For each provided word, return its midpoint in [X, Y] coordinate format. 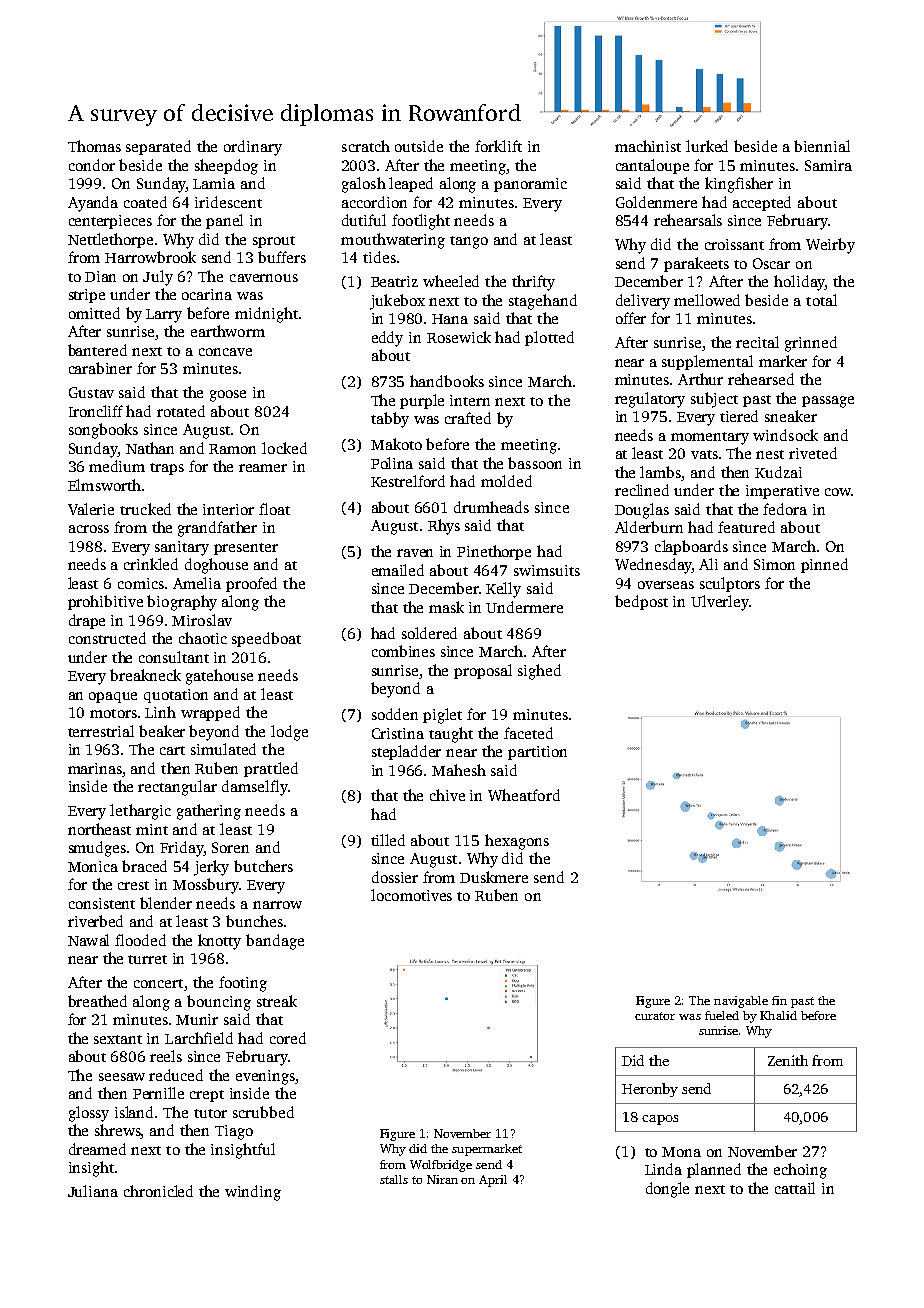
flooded [140, 940]
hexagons [517, 842]
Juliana [93, 1191]
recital [757, 342]
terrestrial [101, 731]
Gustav [91, 392]
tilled [388, 840]
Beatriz [394, 281]
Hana [450, 319]
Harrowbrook [150, 257]
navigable [741, 1002]
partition [537, 753]
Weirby [830, 246]
